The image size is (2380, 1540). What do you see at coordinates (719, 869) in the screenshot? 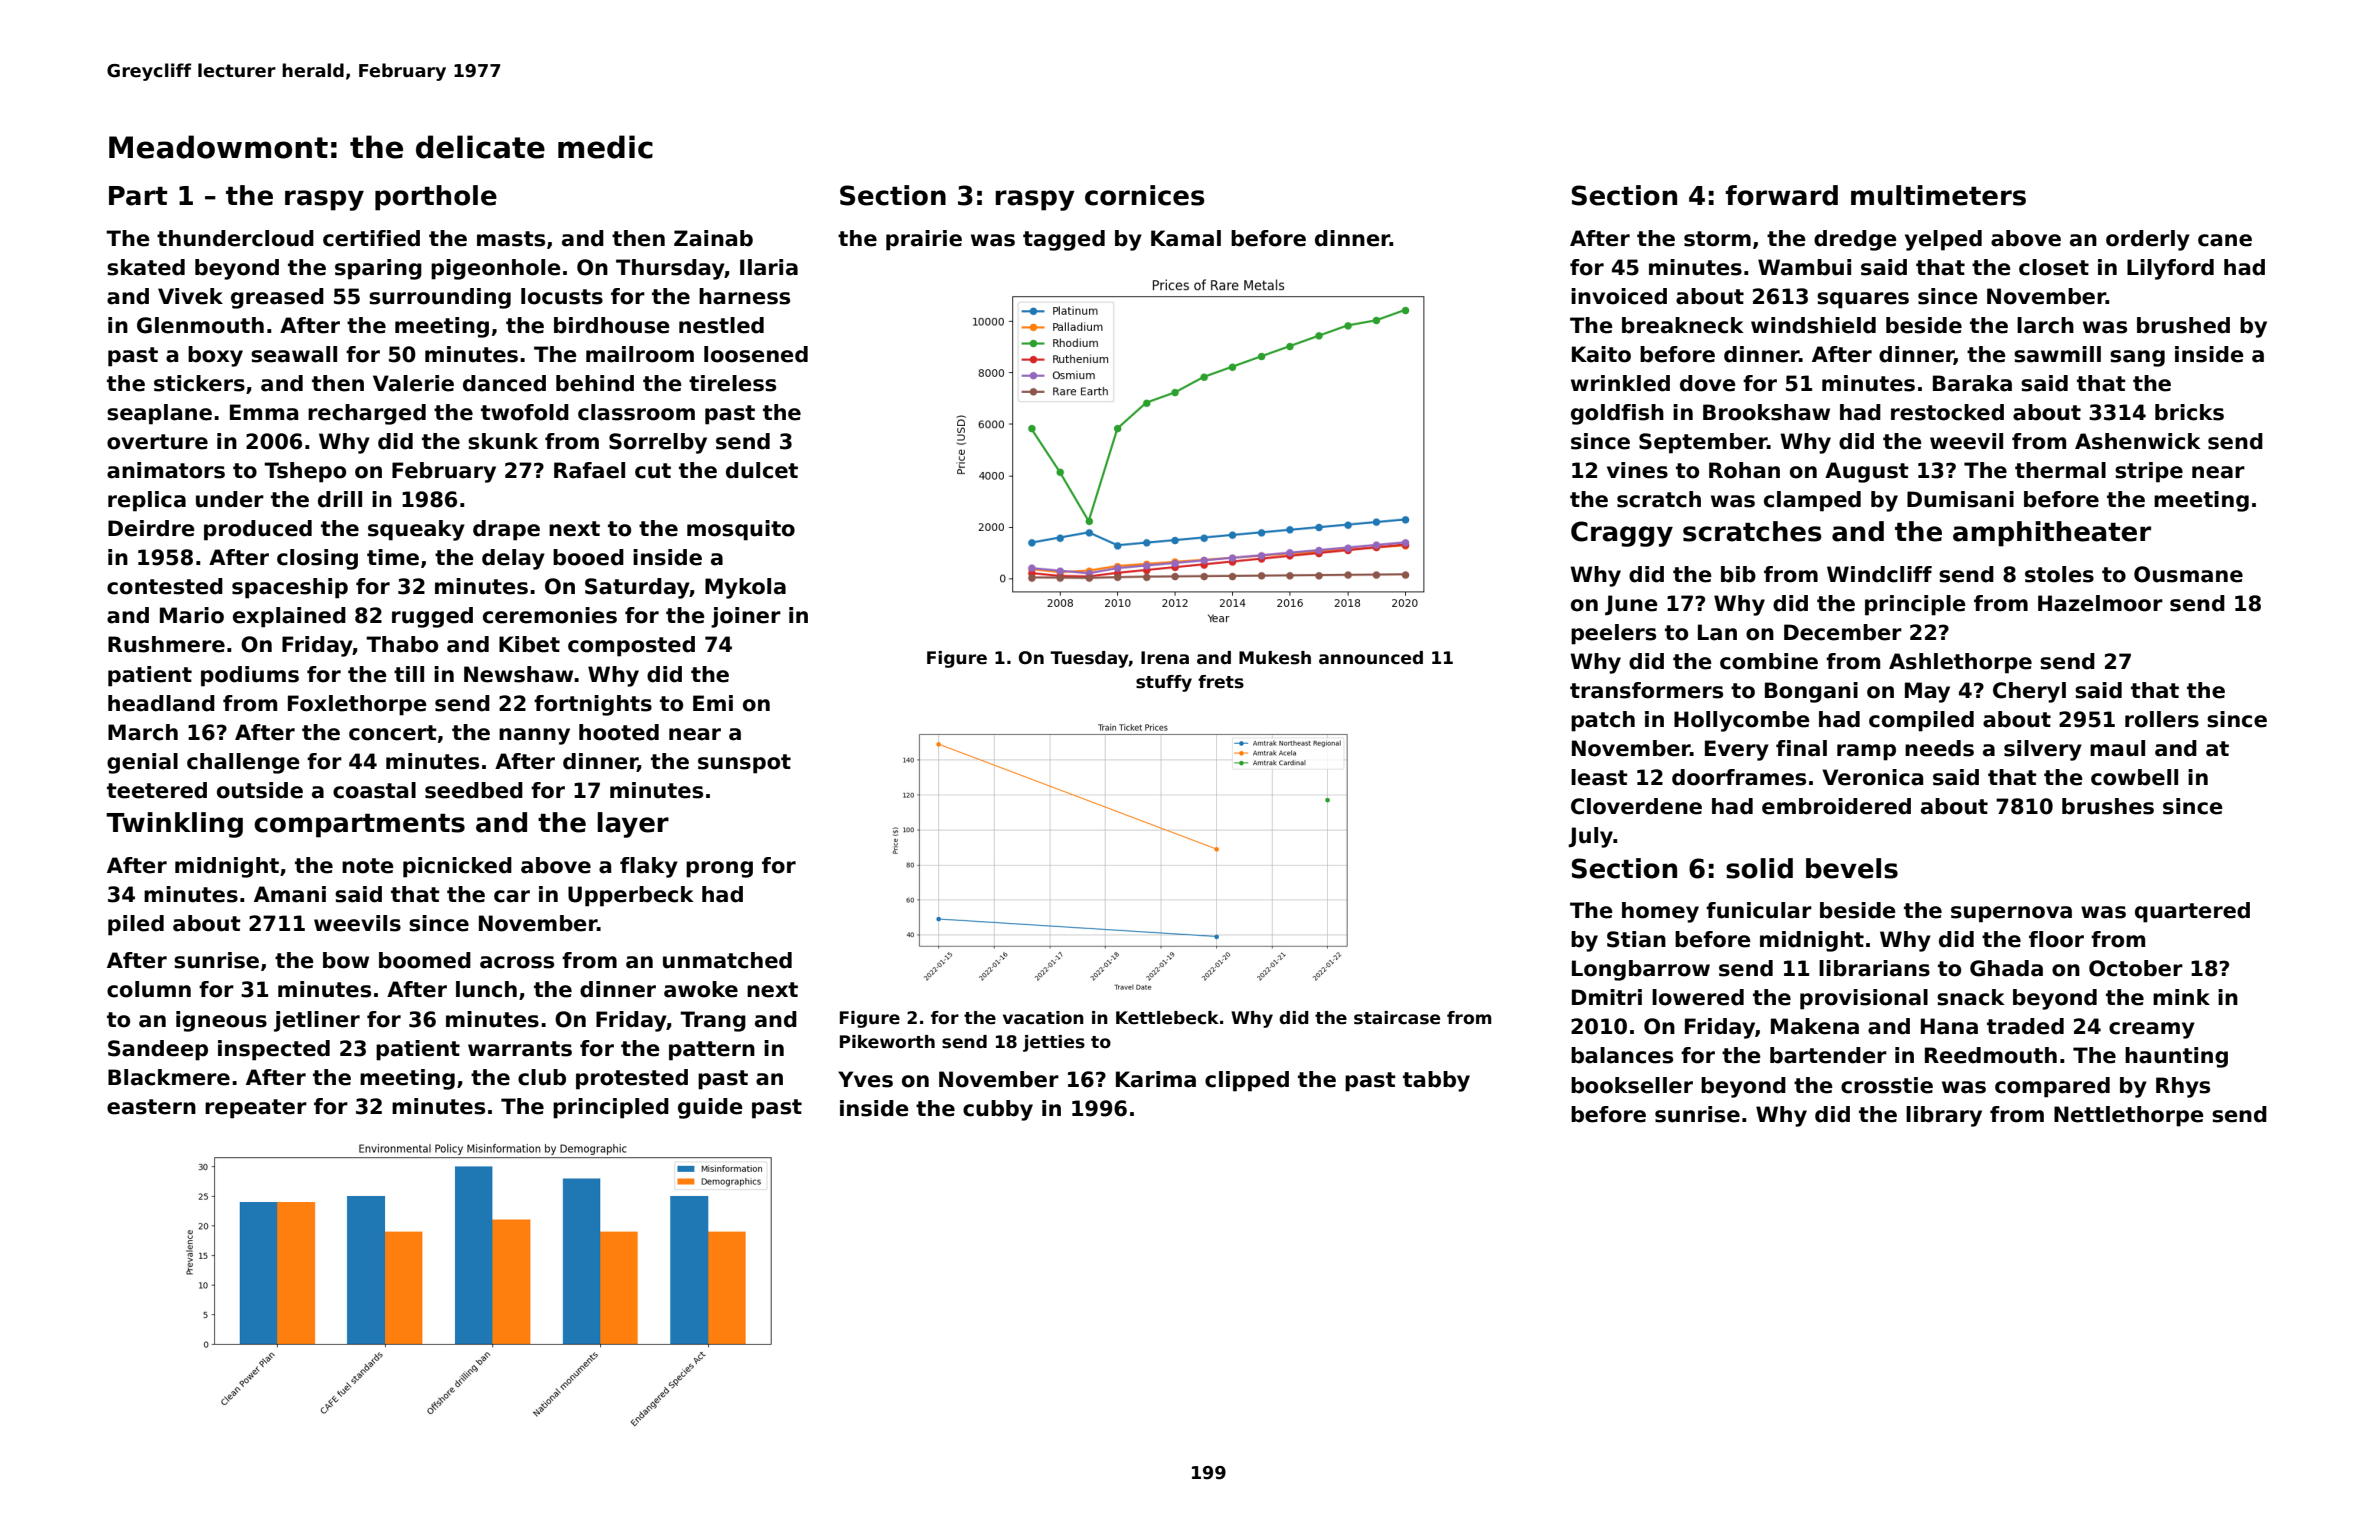
I see `prong` at bounding box center [719, 869].
